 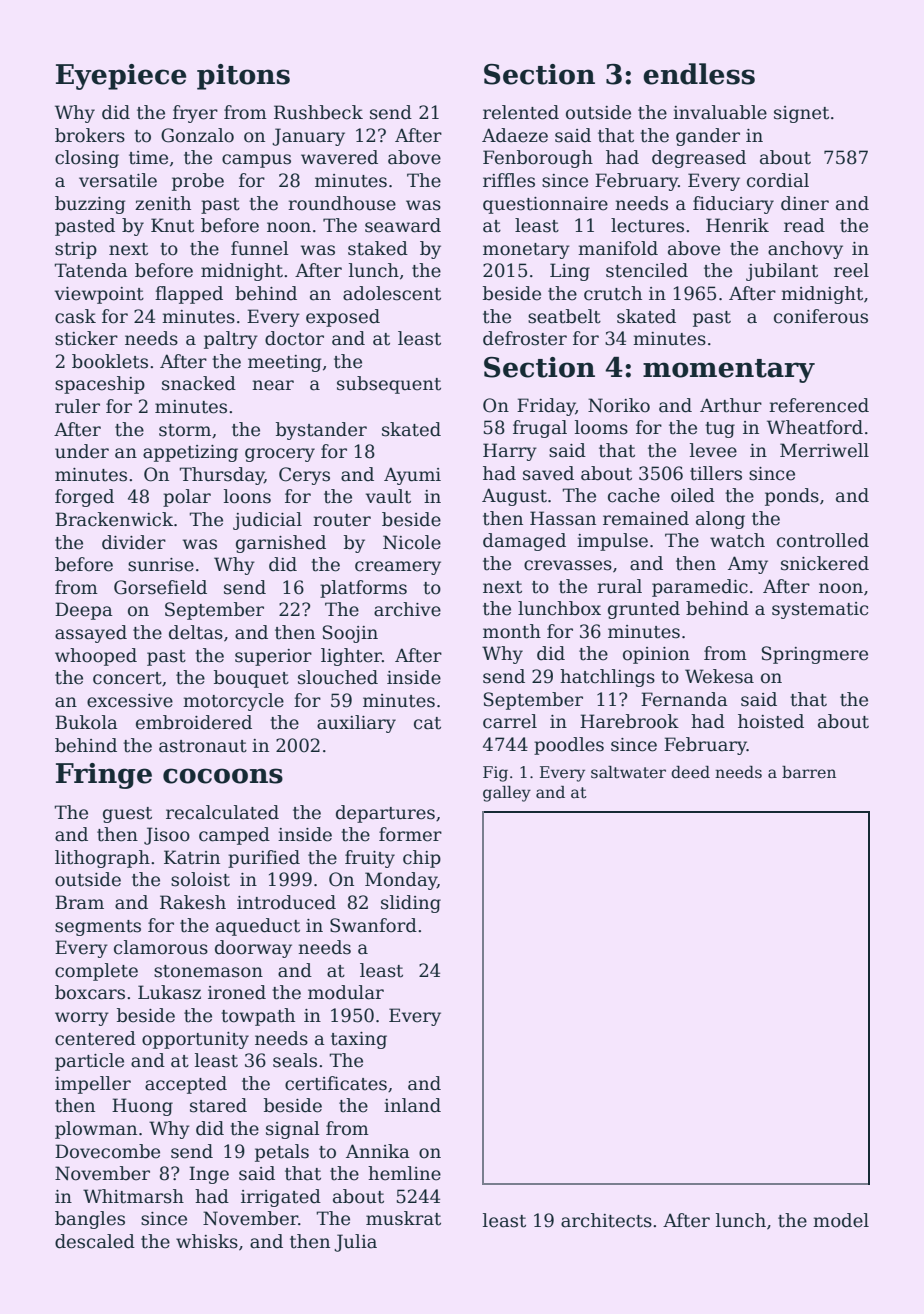 What do you see at coordinates (342, 520) in the screenshot?
I see `router` at bounding box center [342, 520].
